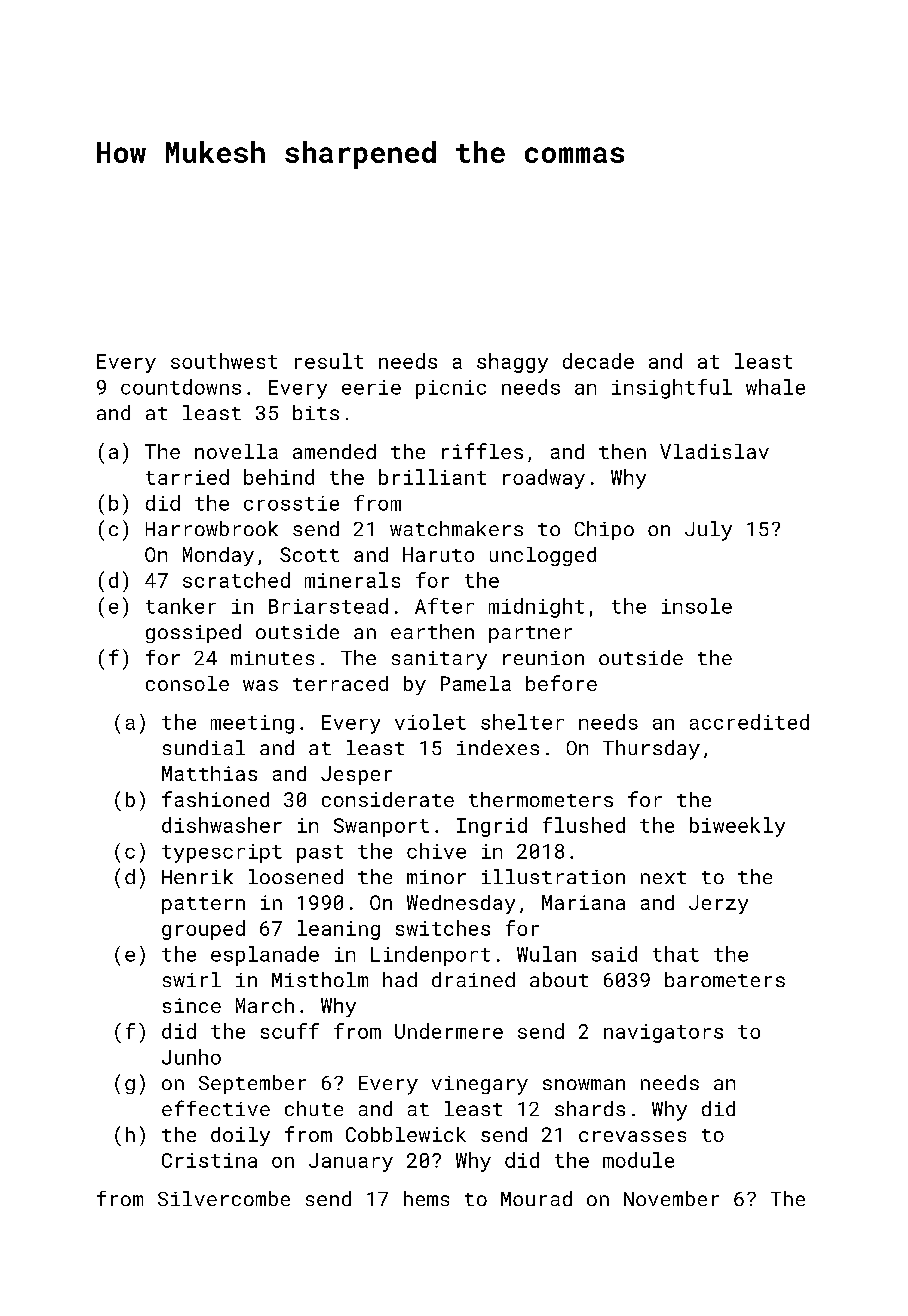  I want to click on Cristina, so click(209, 1160).
